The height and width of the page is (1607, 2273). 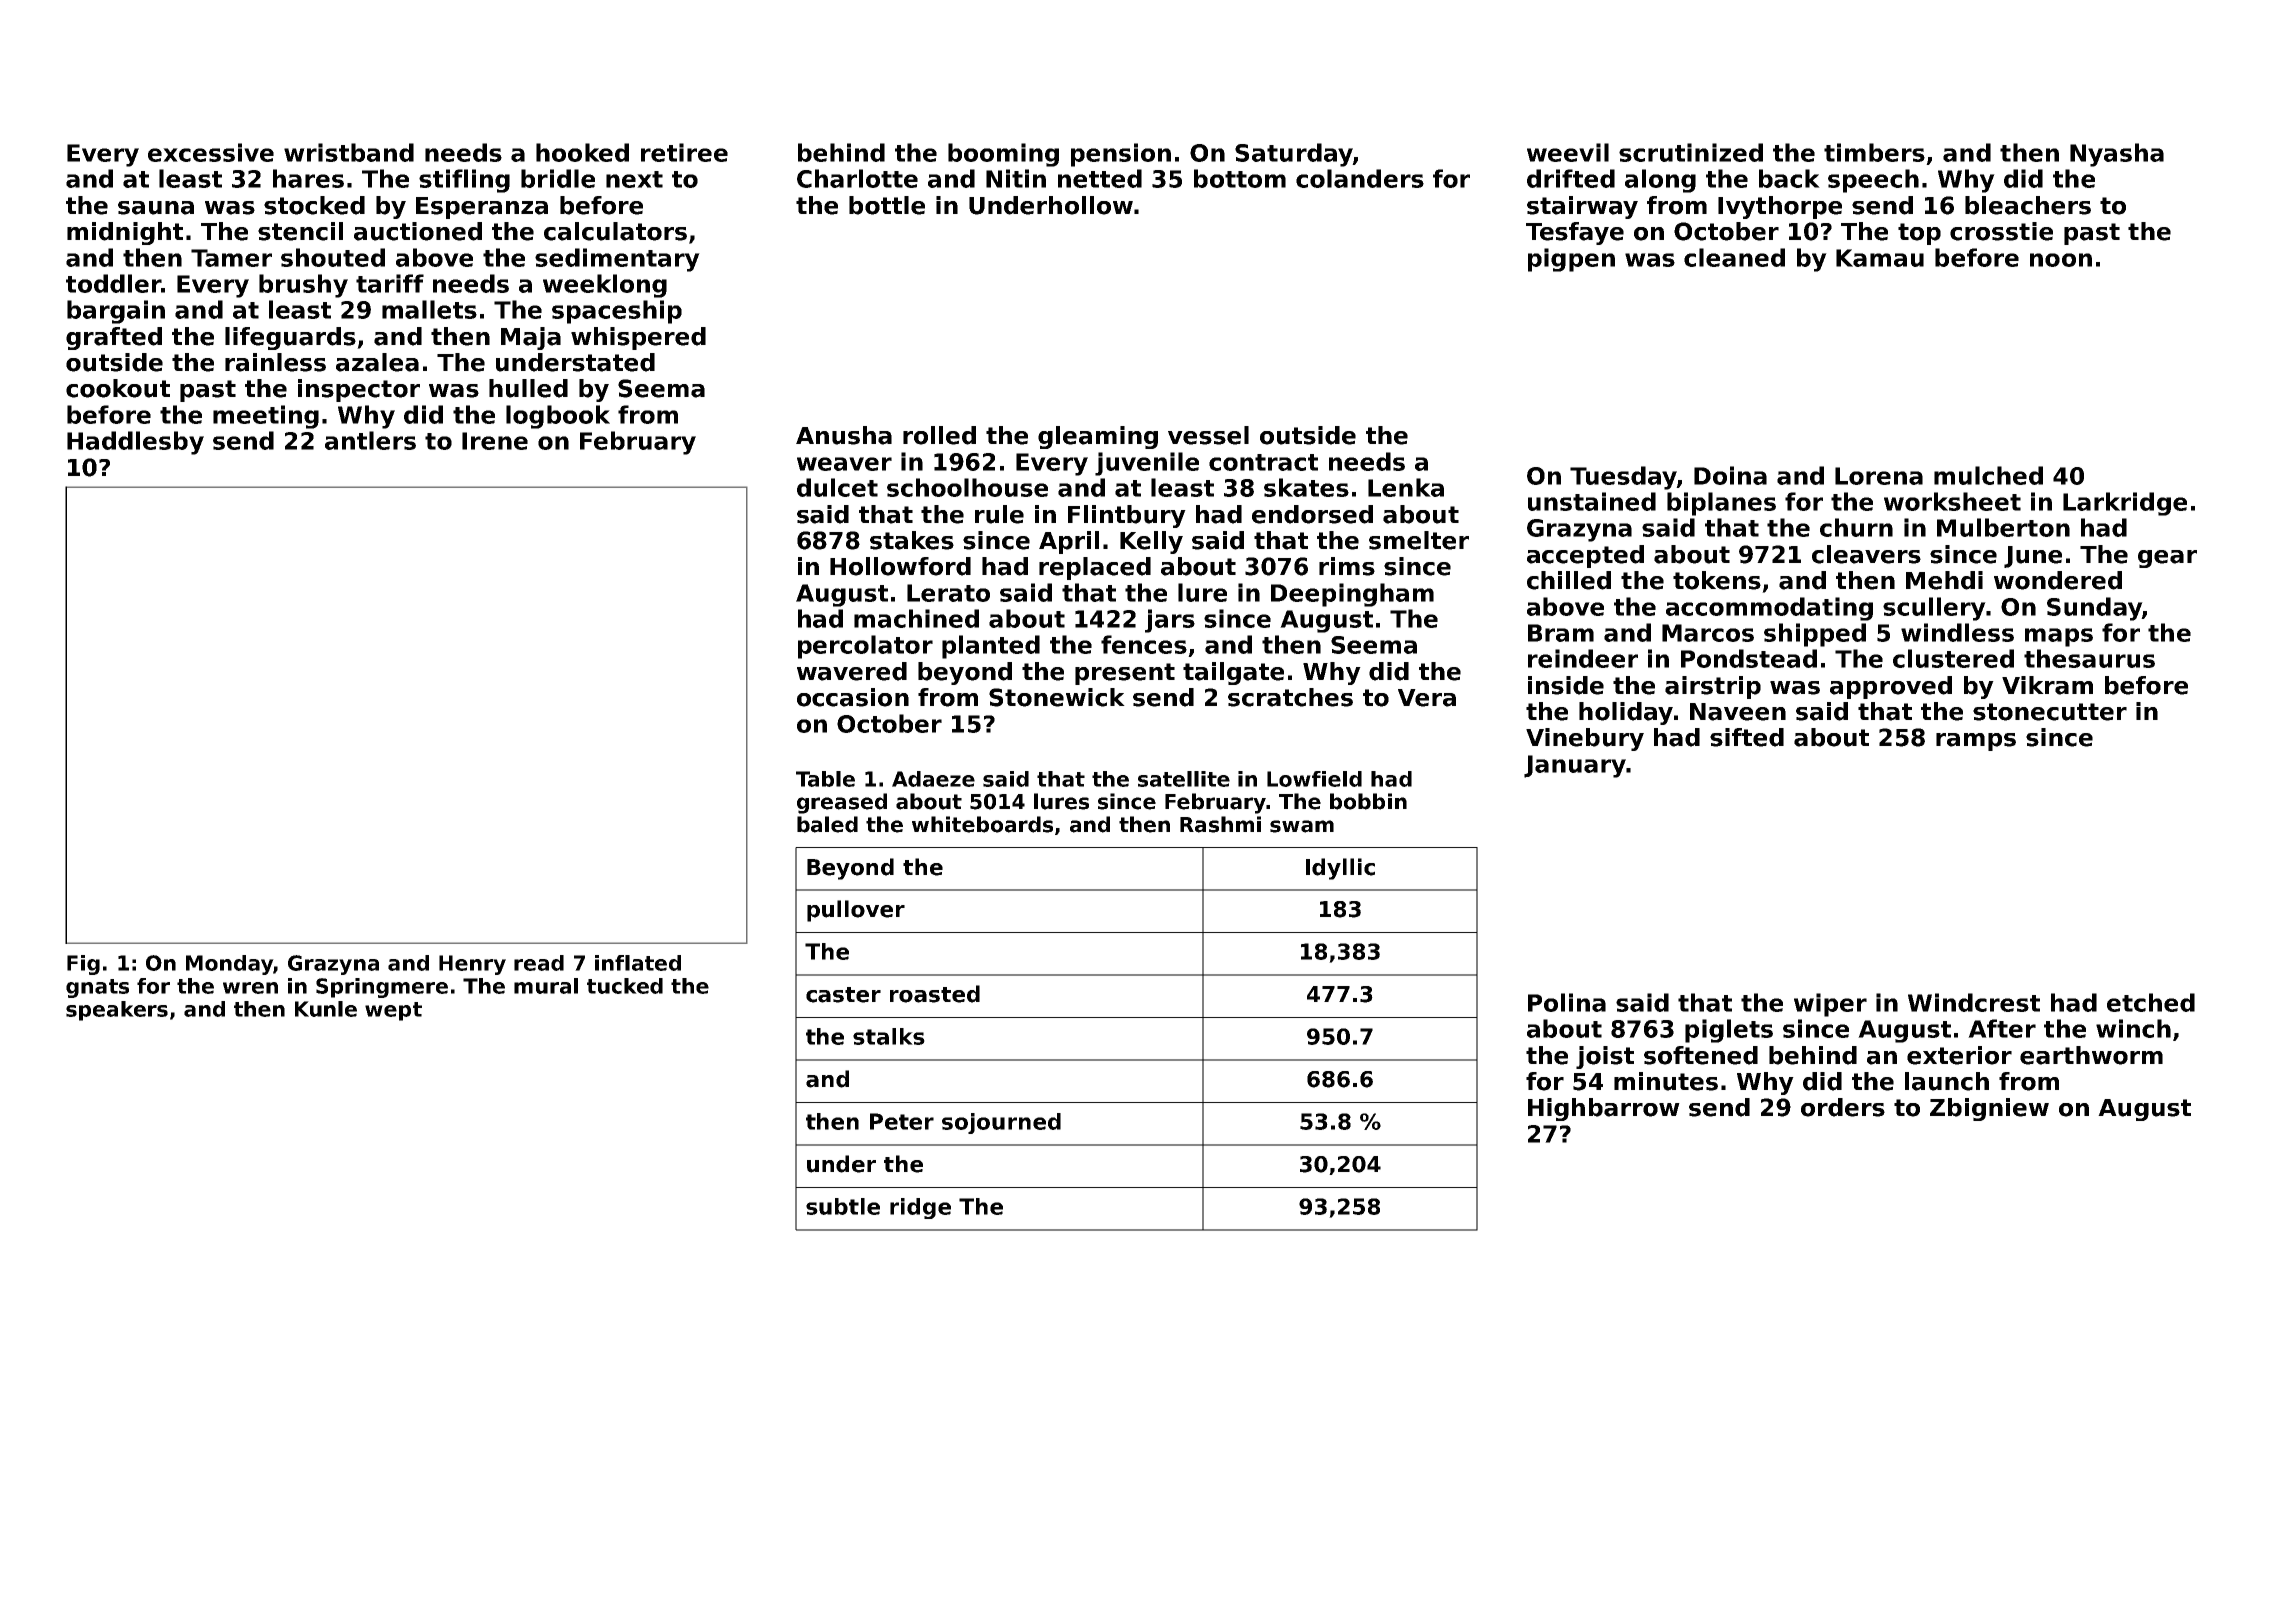 I want to click on Vikram, so click(x=2047, y=685).
